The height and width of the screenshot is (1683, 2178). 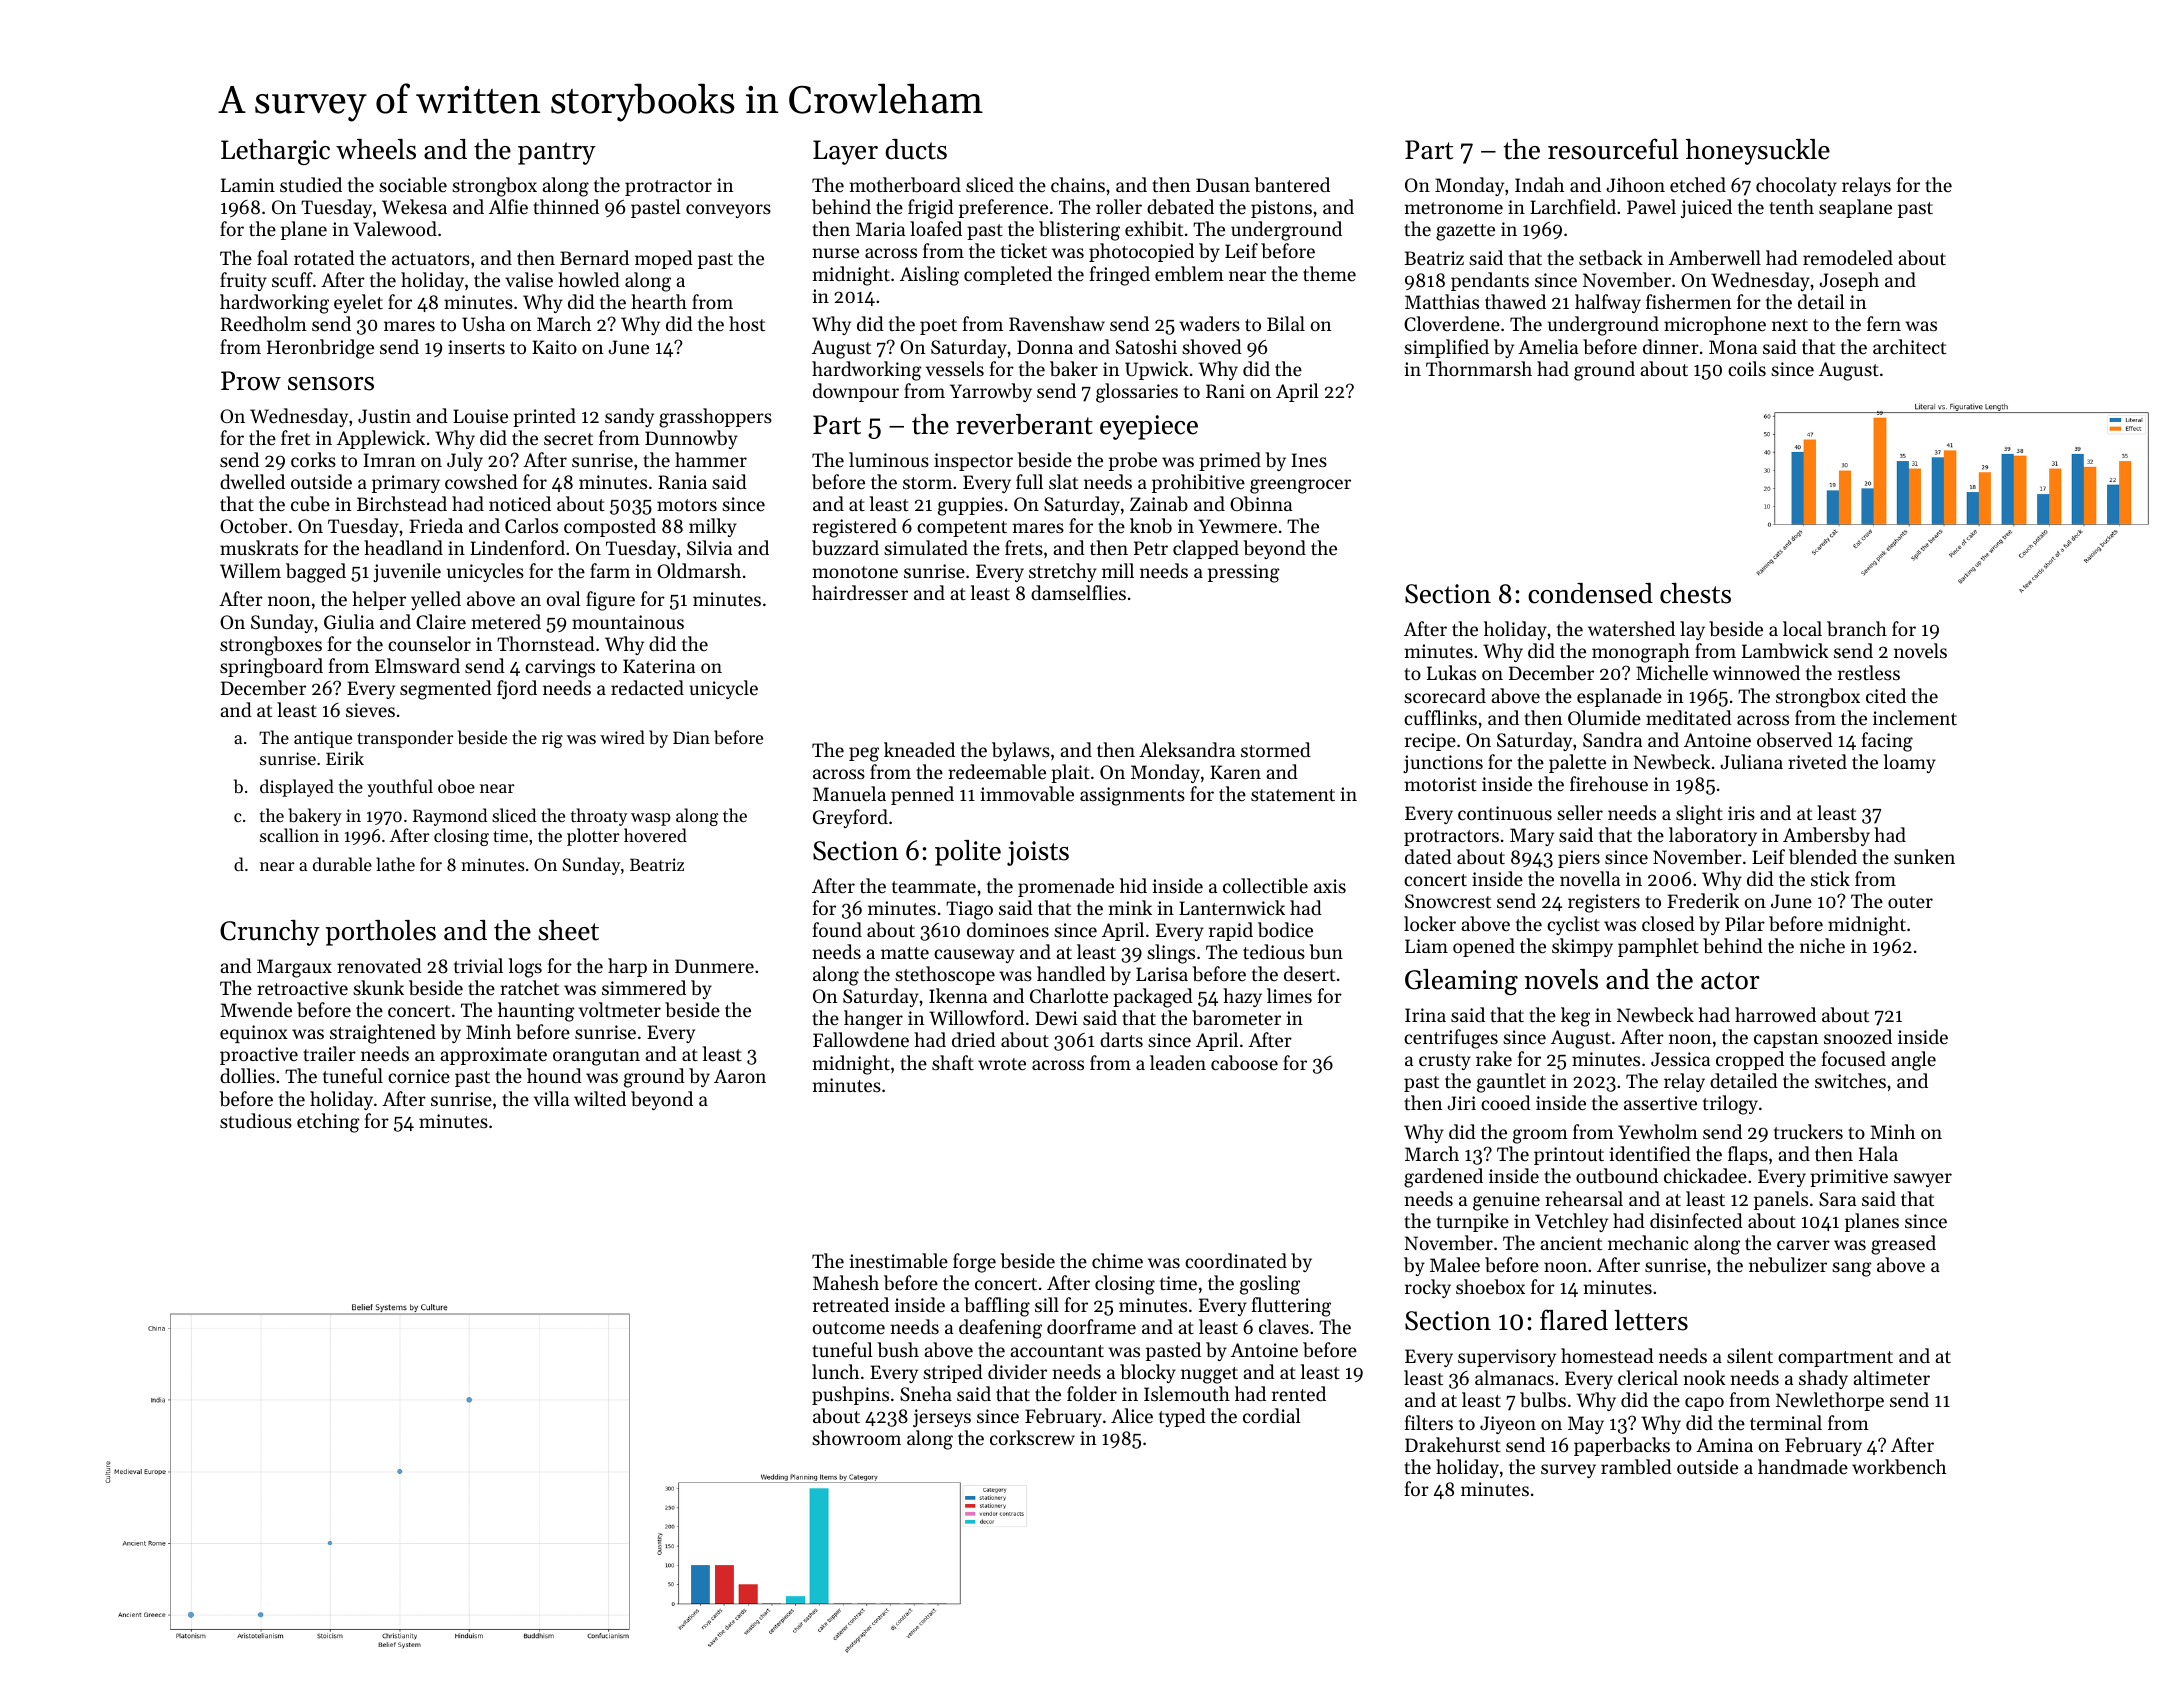 What do you see at coordinates (493, 1056) in the screenshot?
I see `approximate` at bounding box center [493, 1056].
